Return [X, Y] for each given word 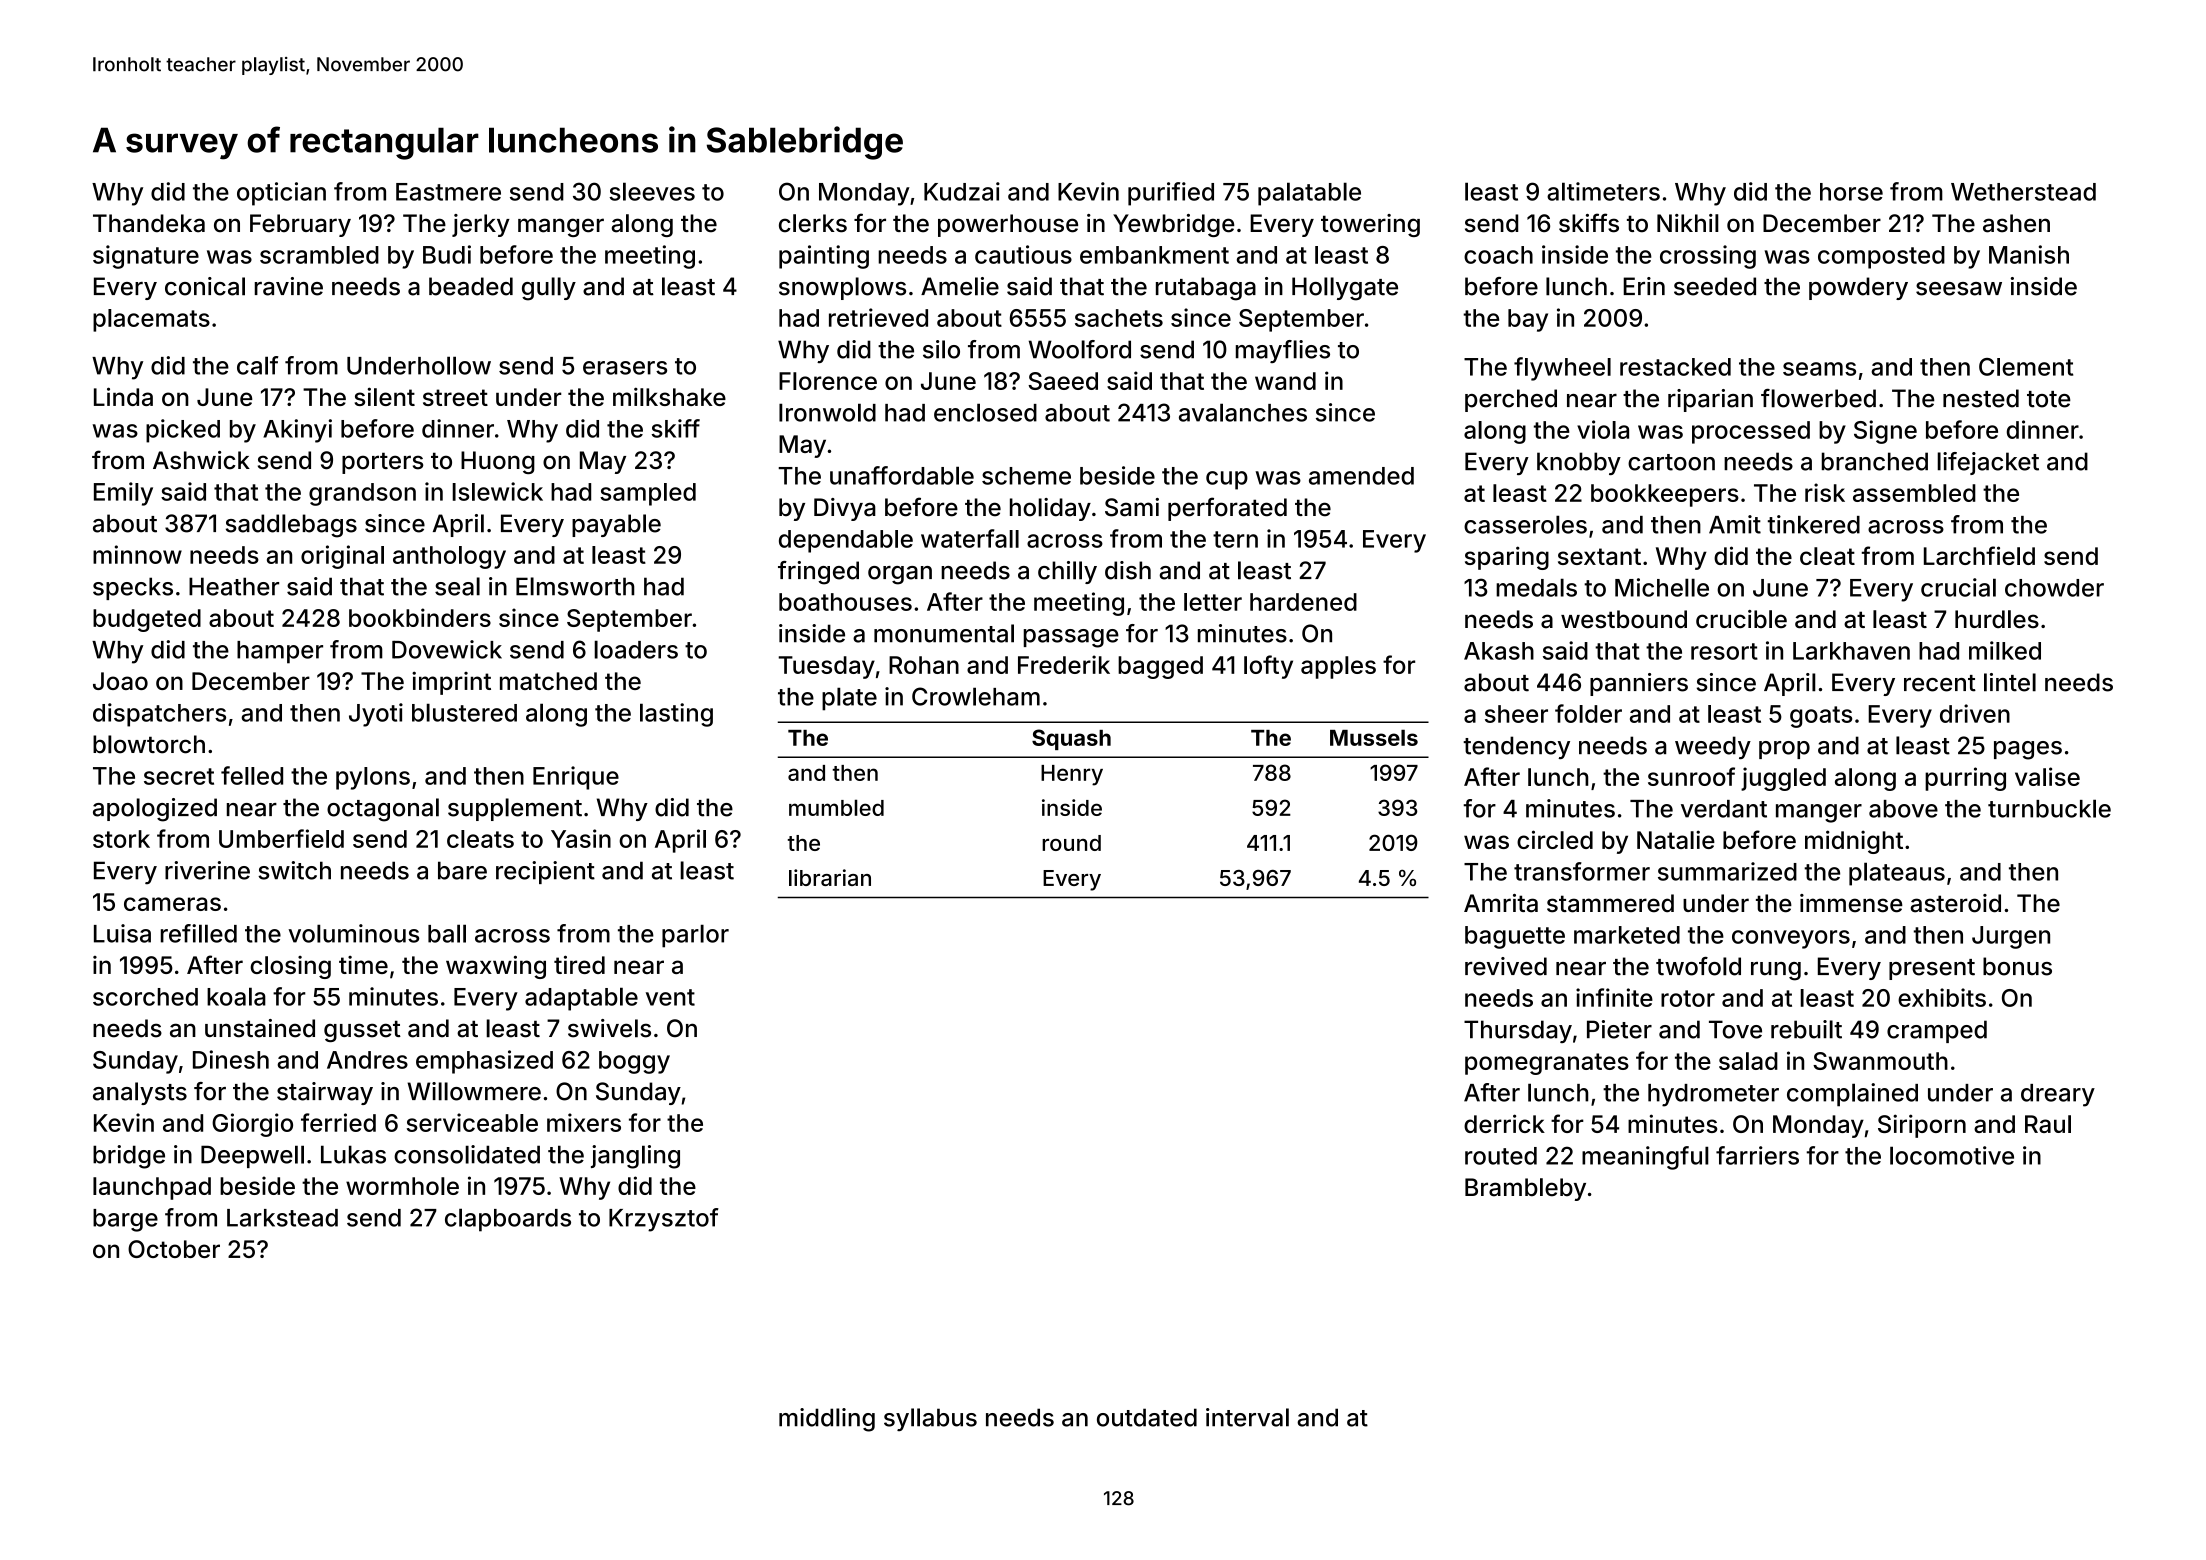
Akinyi [297, 431]
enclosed [985, 412]
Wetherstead [2023, 192]
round [1071, 843]
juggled [1783, 779]
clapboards [508, 1220]
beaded [471, 286]
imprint [451, 683]
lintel [2010, 682]
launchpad [152, 1188]
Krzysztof [664, 1220]
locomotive [1952, 1155]
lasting [676, 715]
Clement [2026, 367]
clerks [813, 223]
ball [447, 933]
